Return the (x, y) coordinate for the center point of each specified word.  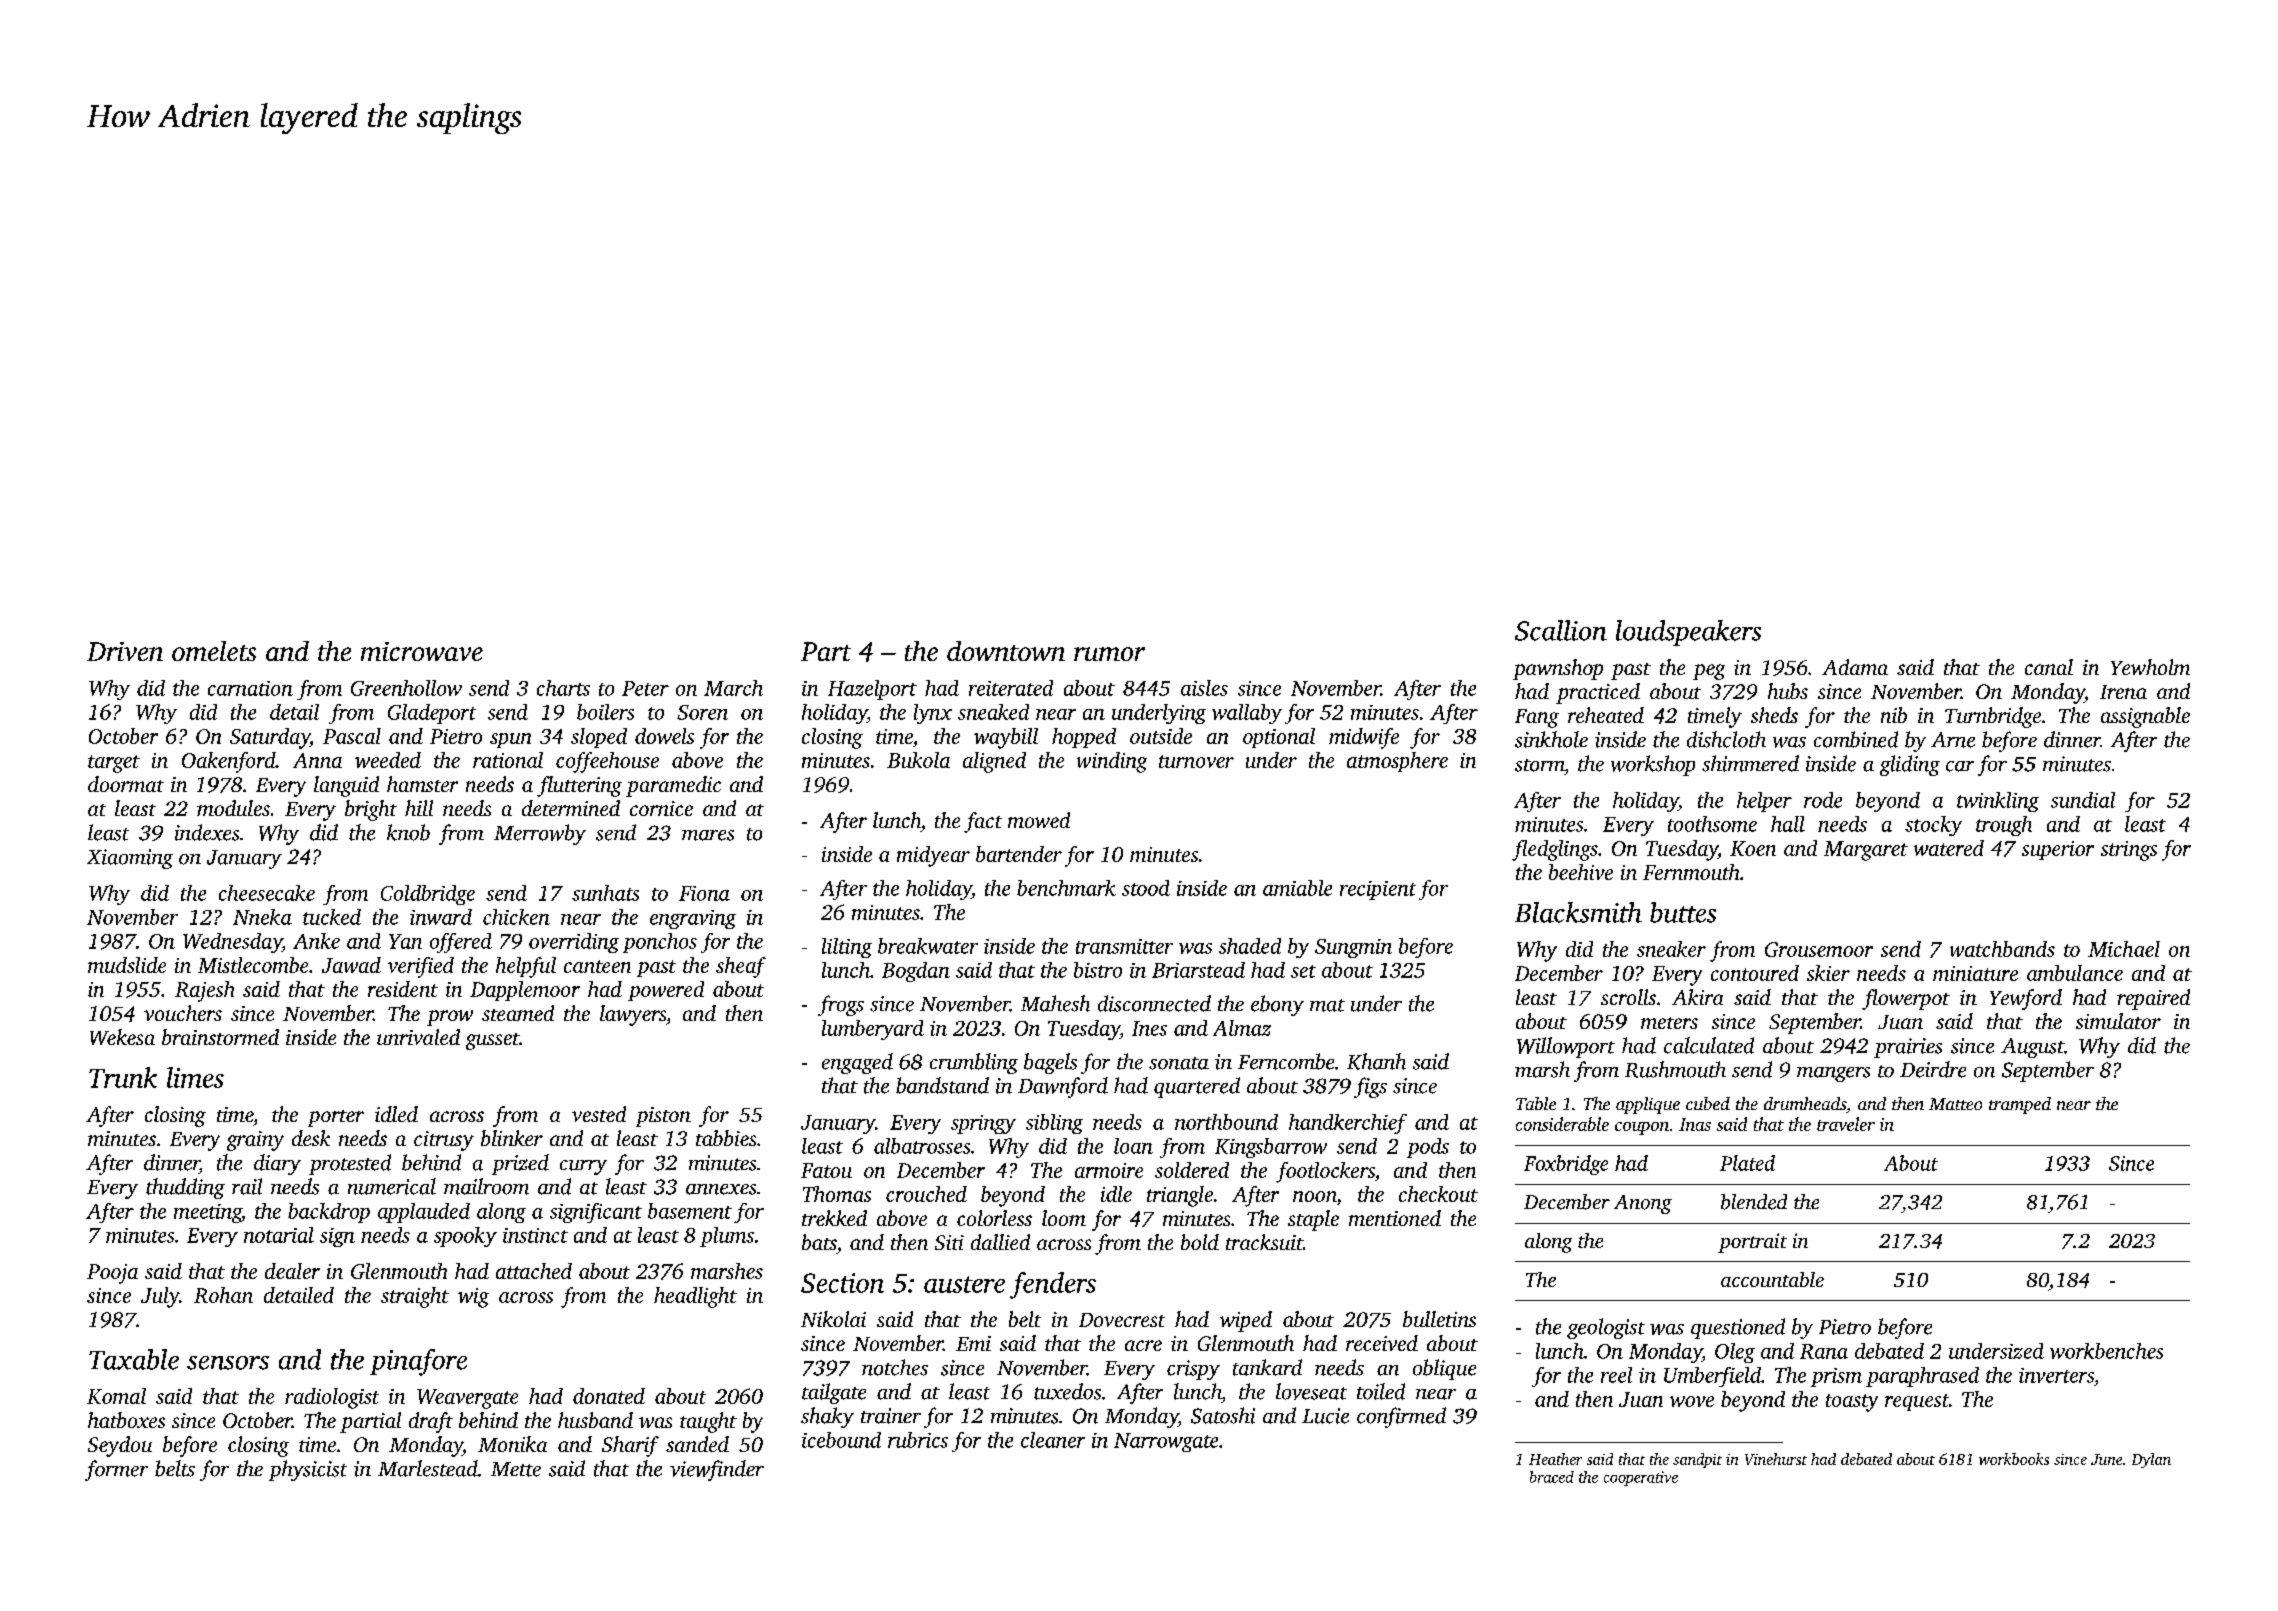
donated (609, 1396)
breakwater (928, 946)
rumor (1109, 654)
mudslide (127, 965)
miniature (1975, 973)
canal (2049, 667)
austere (964, 1284)
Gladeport (432, 714)
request (1917, 1402)
